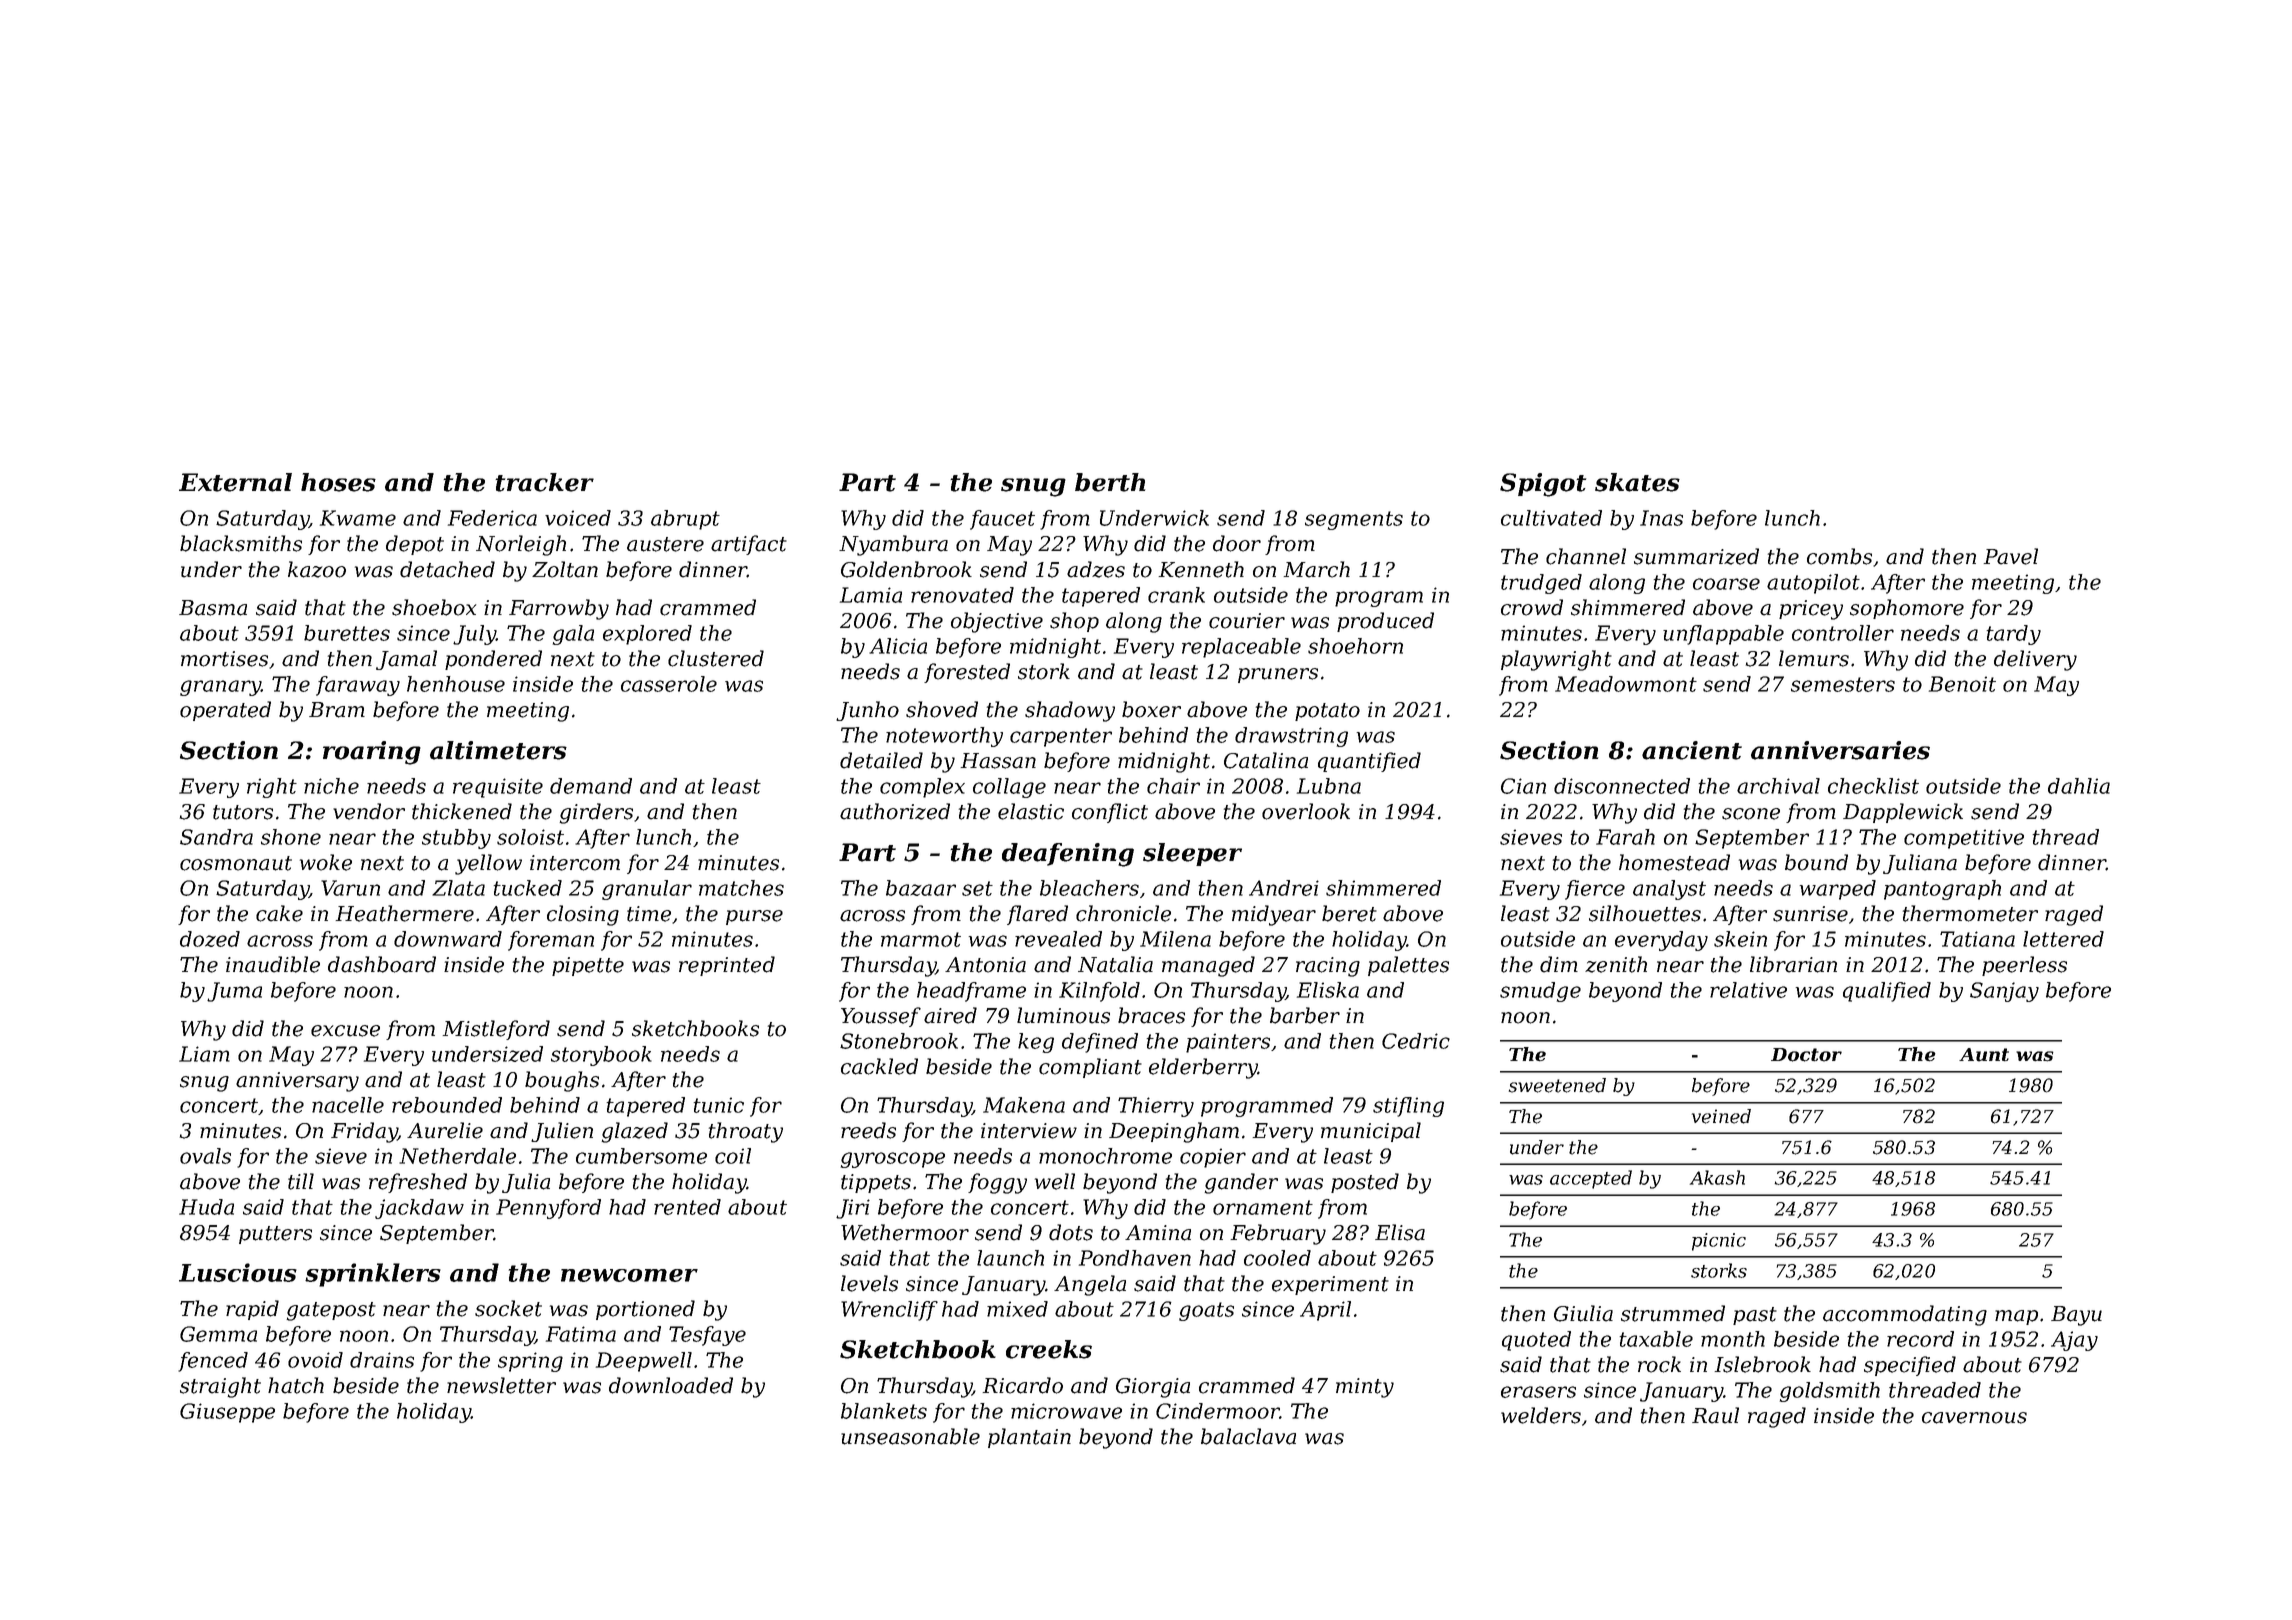  I want to click on lettered, so click(2063, 939).
